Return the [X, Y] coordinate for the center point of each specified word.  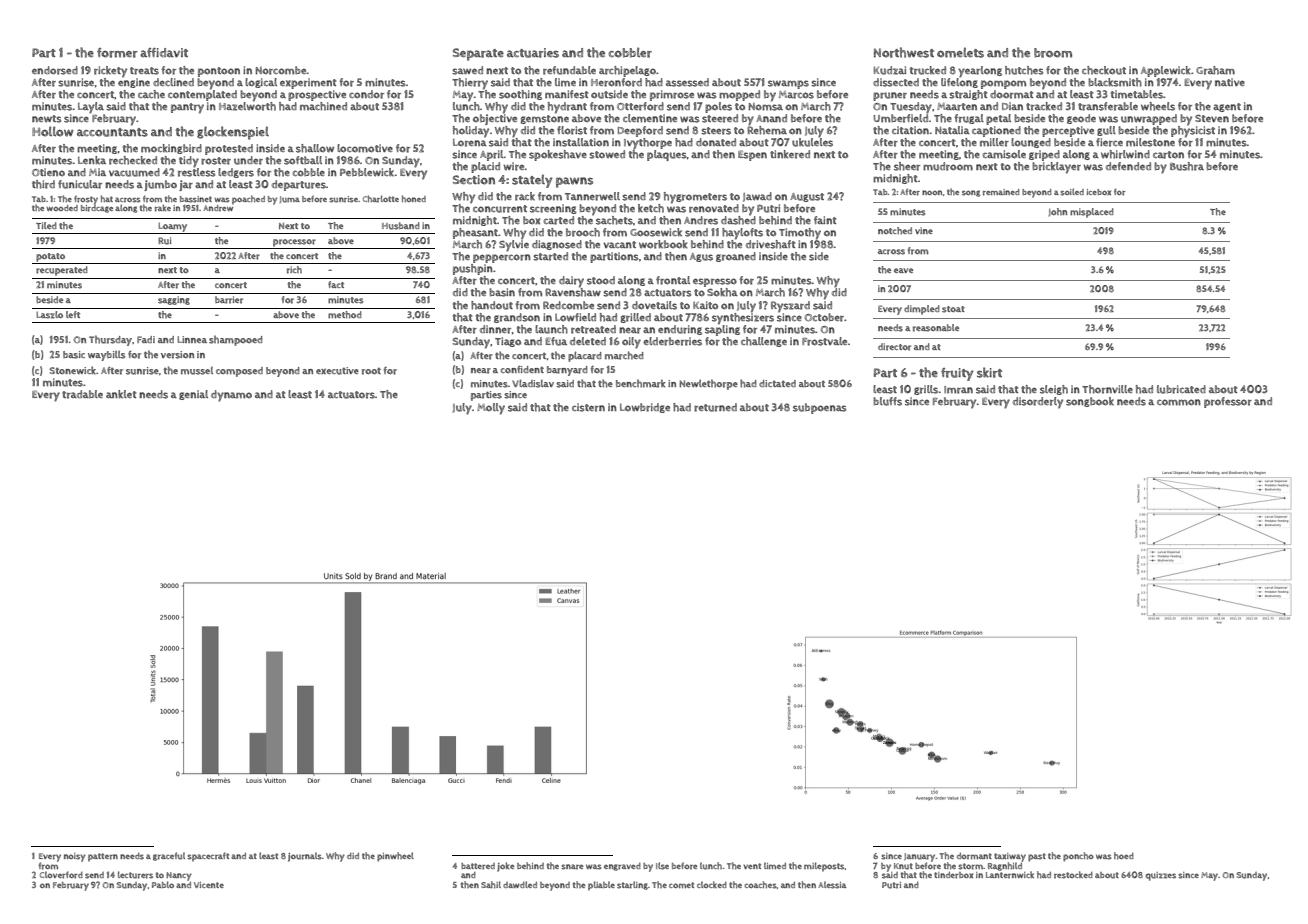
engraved [622, 867]
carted [558, 220]
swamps [788, 84]
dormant [974, 856]
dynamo [231, 396]
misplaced [1092, 213]
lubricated [1181, 389]
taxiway [1010, 857]
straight [968, 95]
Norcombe [281, 70]
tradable [82, 394]
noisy [75, 857]
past [1037, 857]
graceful [169, 856]
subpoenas [820, 408]
